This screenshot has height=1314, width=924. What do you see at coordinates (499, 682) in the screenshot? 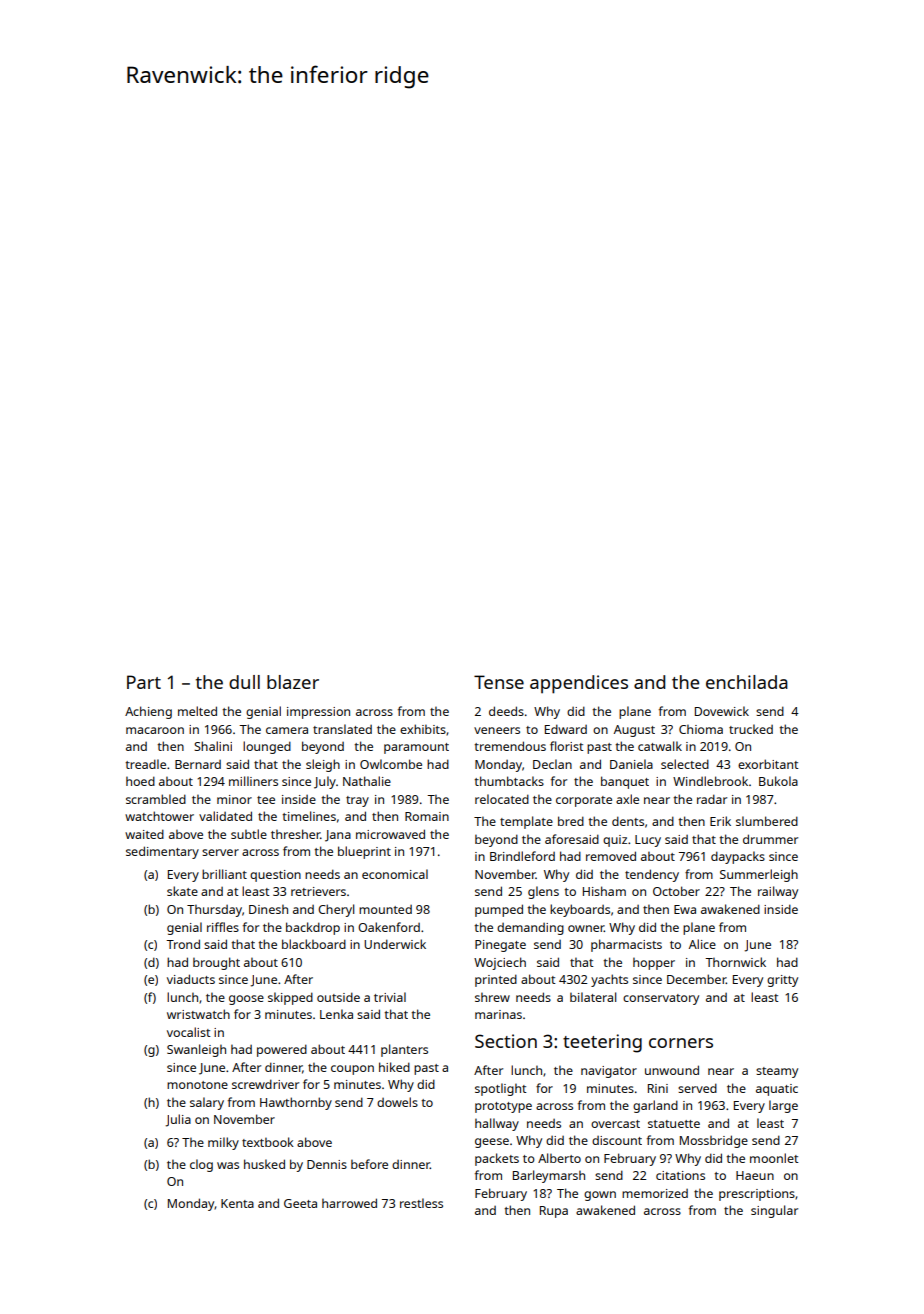
I see `Tense` at bounding box center [499, 682].
